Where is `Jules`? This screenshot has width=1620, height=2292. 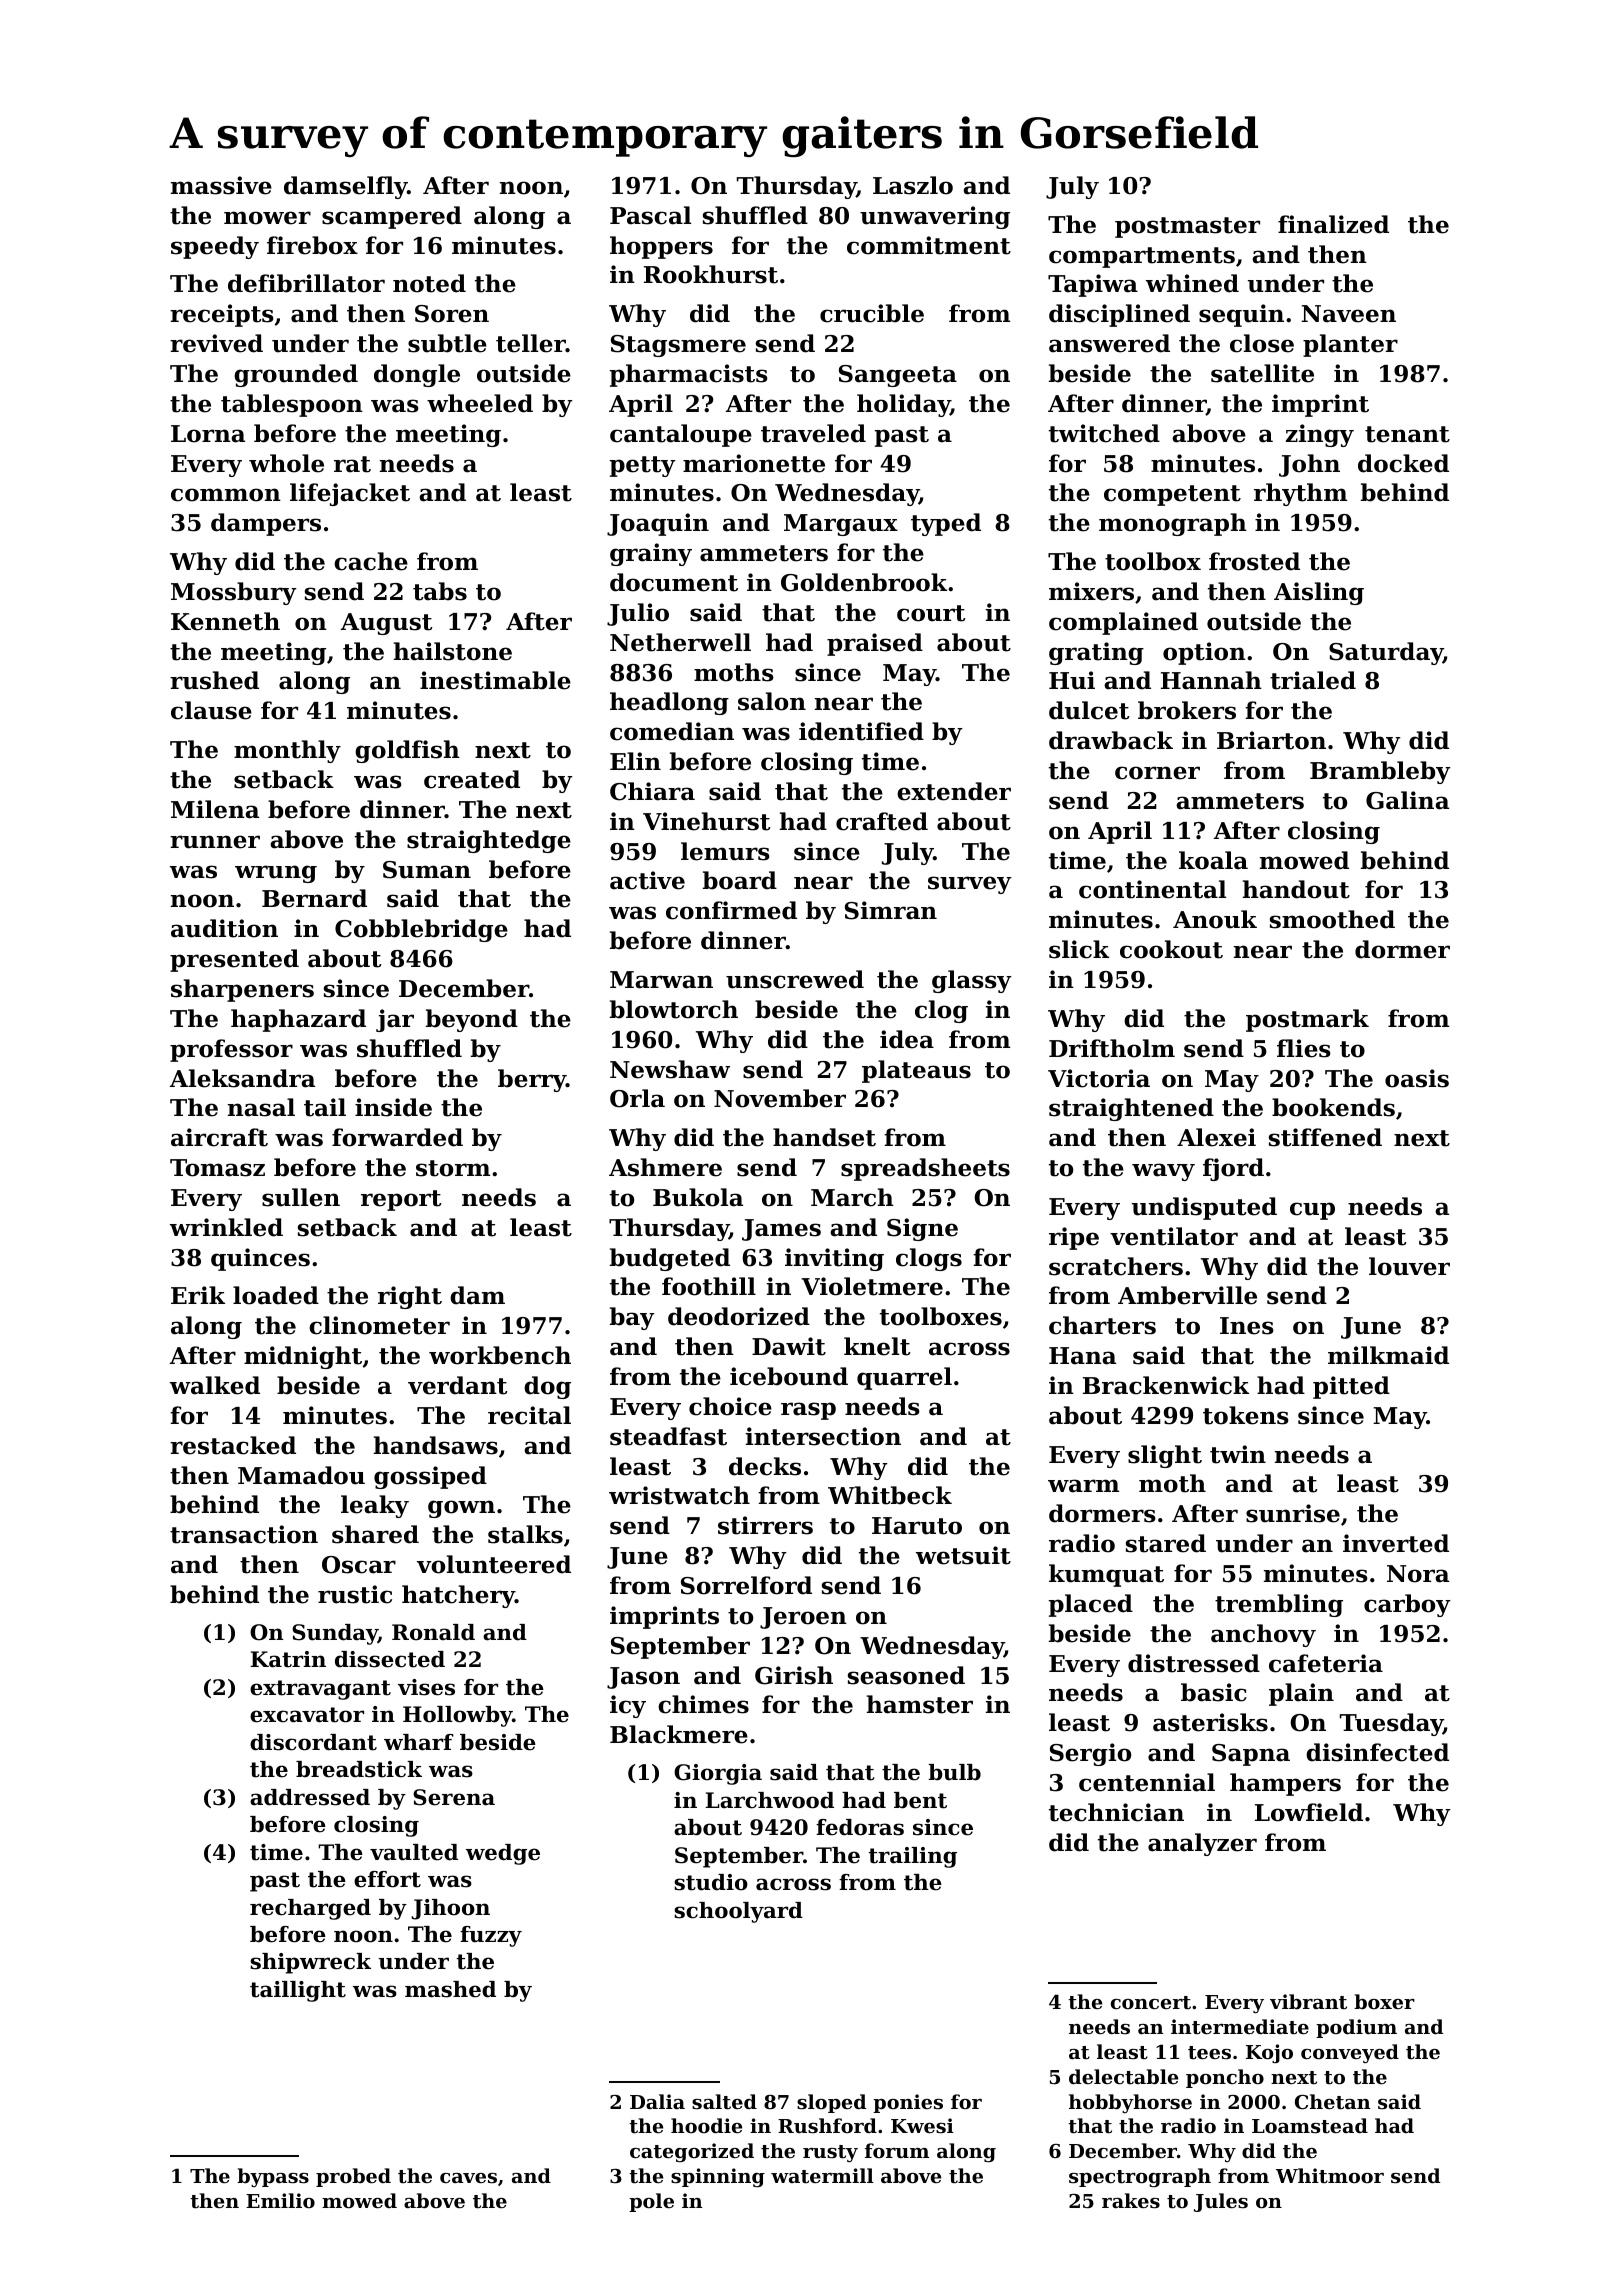 Jules is located at coordinates (1221, 2202).
